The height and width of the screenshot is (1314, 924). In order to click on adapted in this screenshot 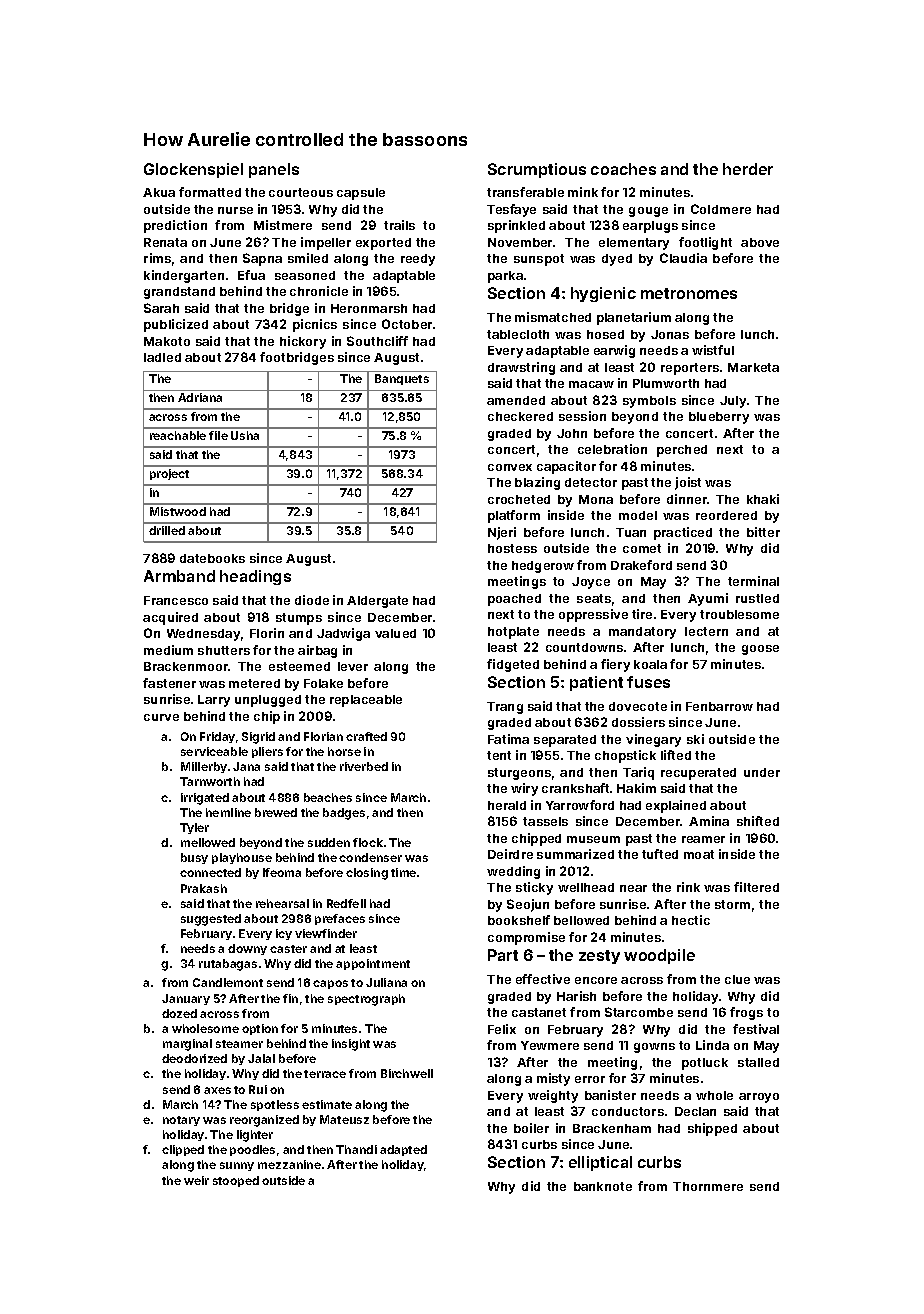, I will do `click(403, 1150)`.
